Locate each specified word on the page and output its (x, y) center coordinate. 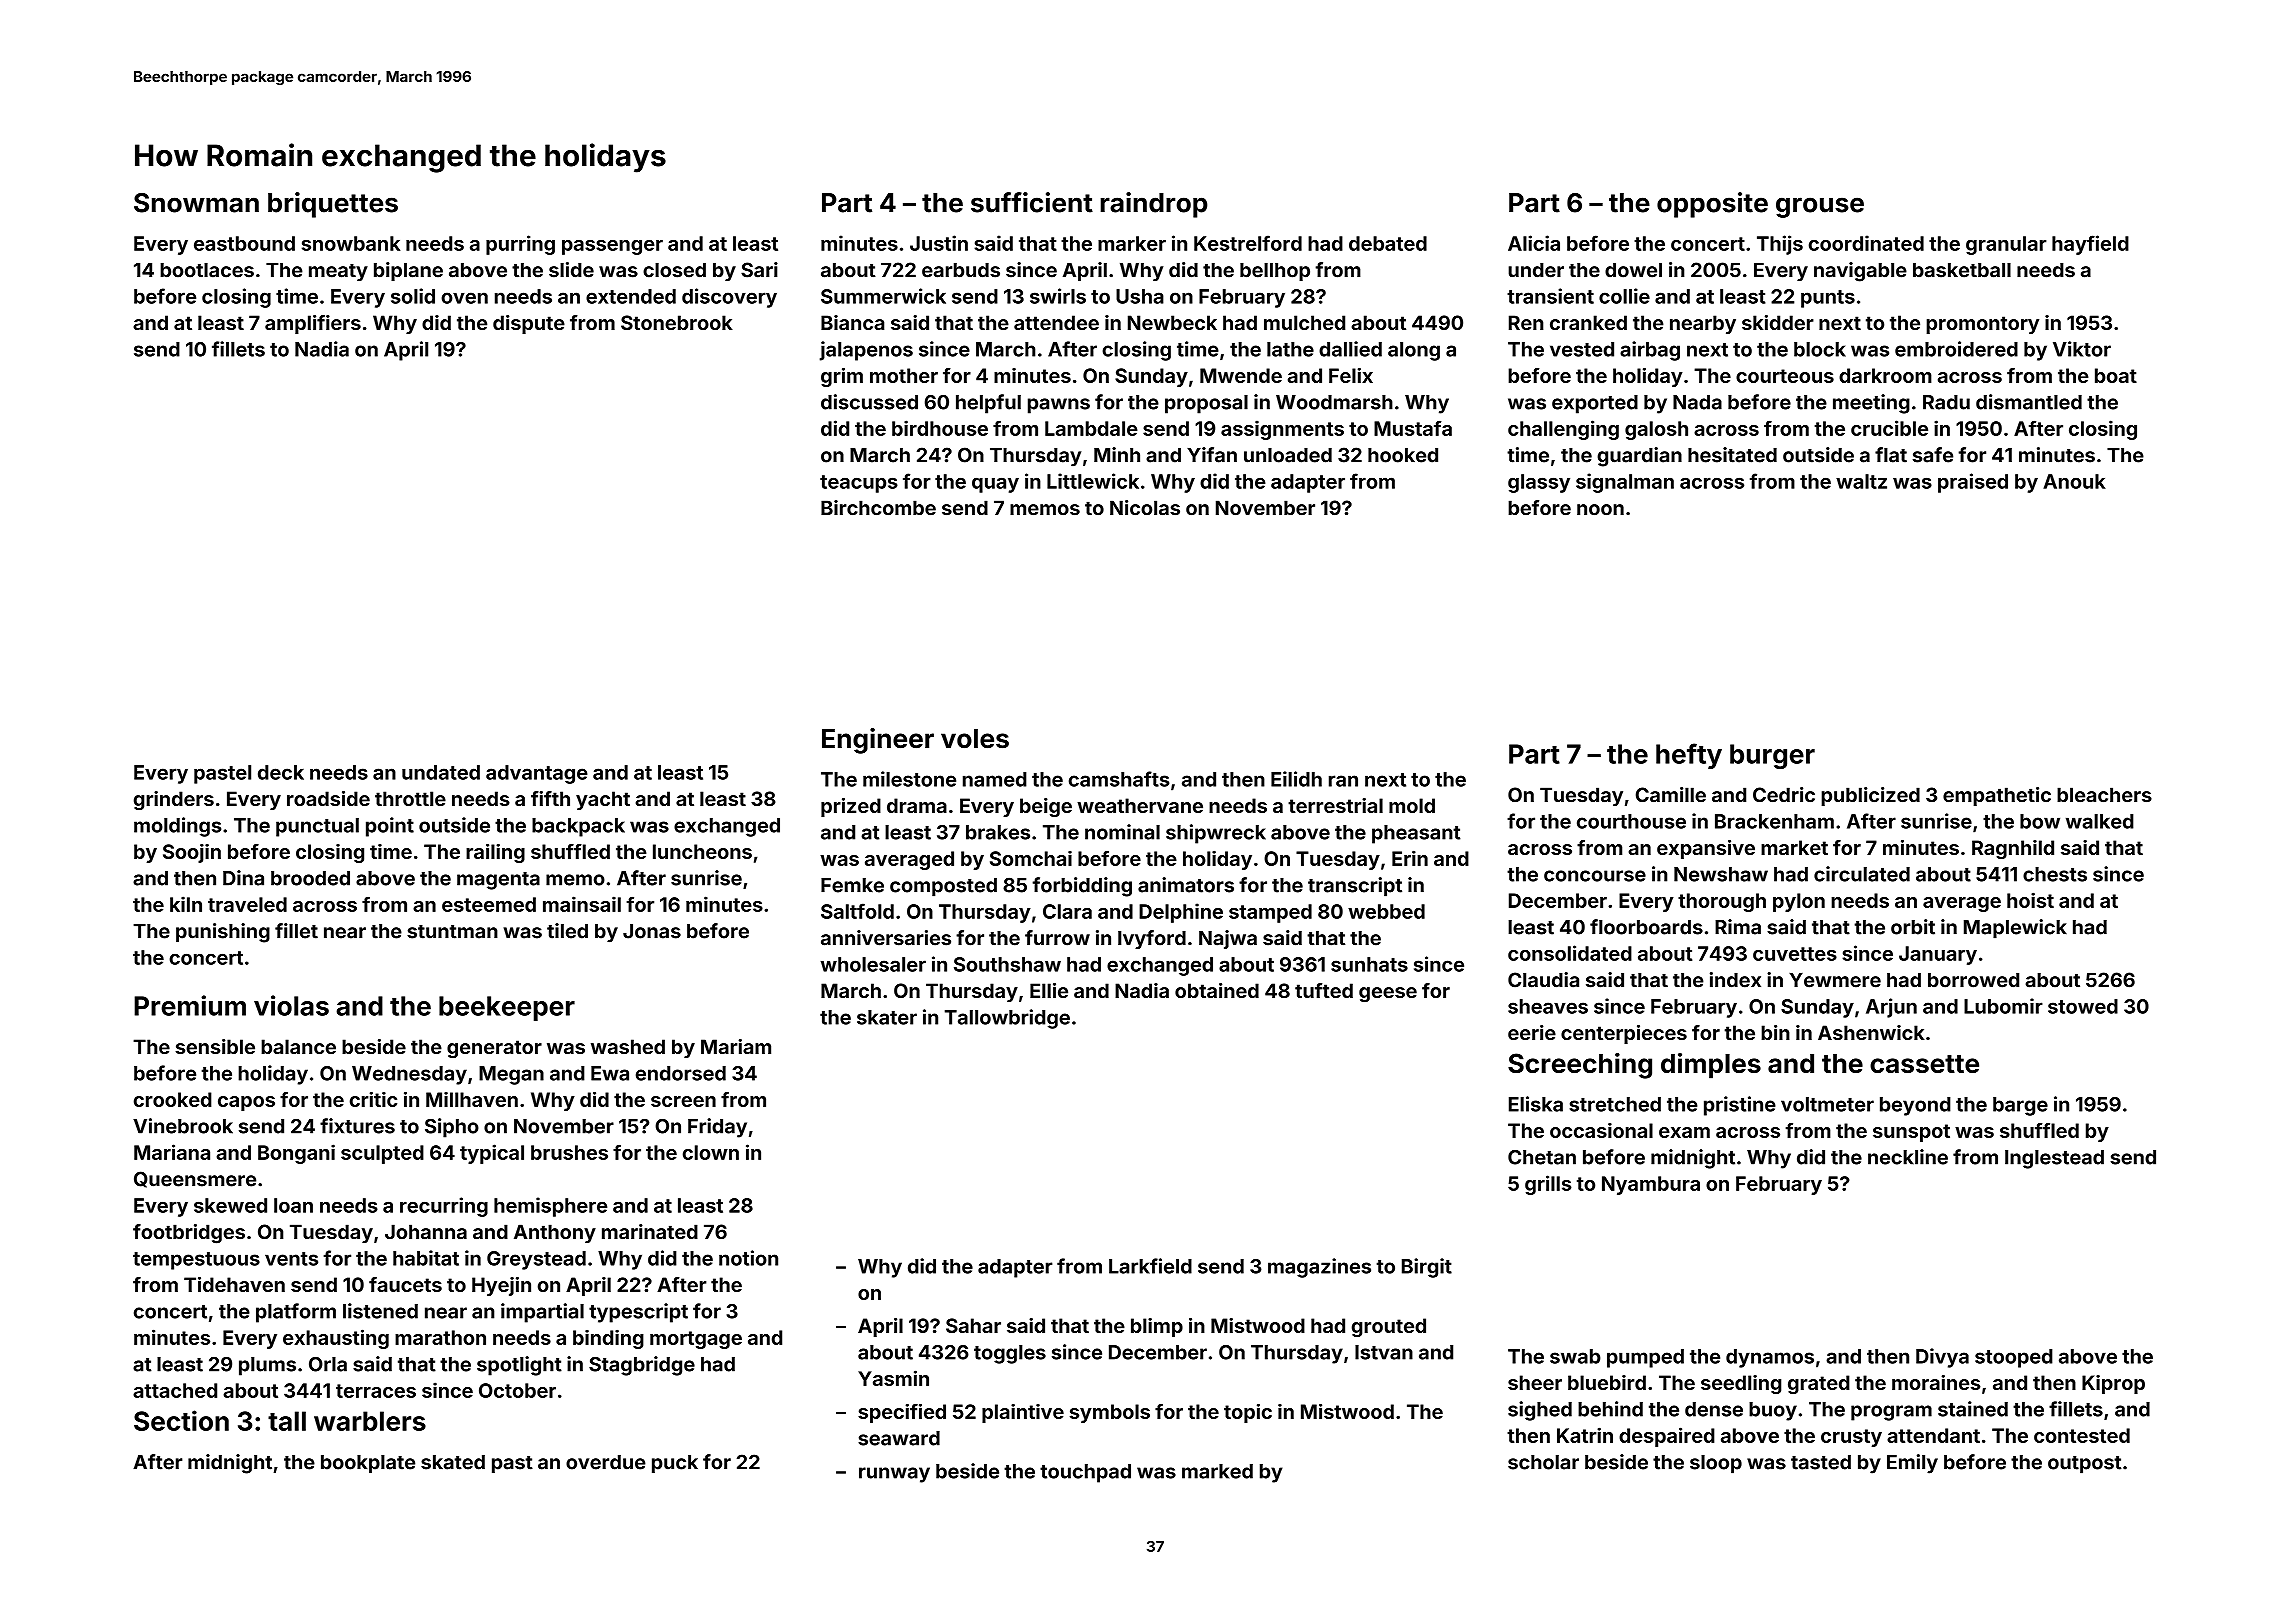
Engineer (878, 741)
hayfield (2090, 245)
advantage (536, 774)
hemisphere (550, 1207)
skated (453, 1462)
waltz (1861, 481)
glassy (1539, 483)
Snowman (196, 203)
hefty (1689, 756)
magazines (1319, 1268)
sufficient (1032, 202)
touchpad (1085, 1473)
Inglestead (2054, 1159)
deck (281, 772)
